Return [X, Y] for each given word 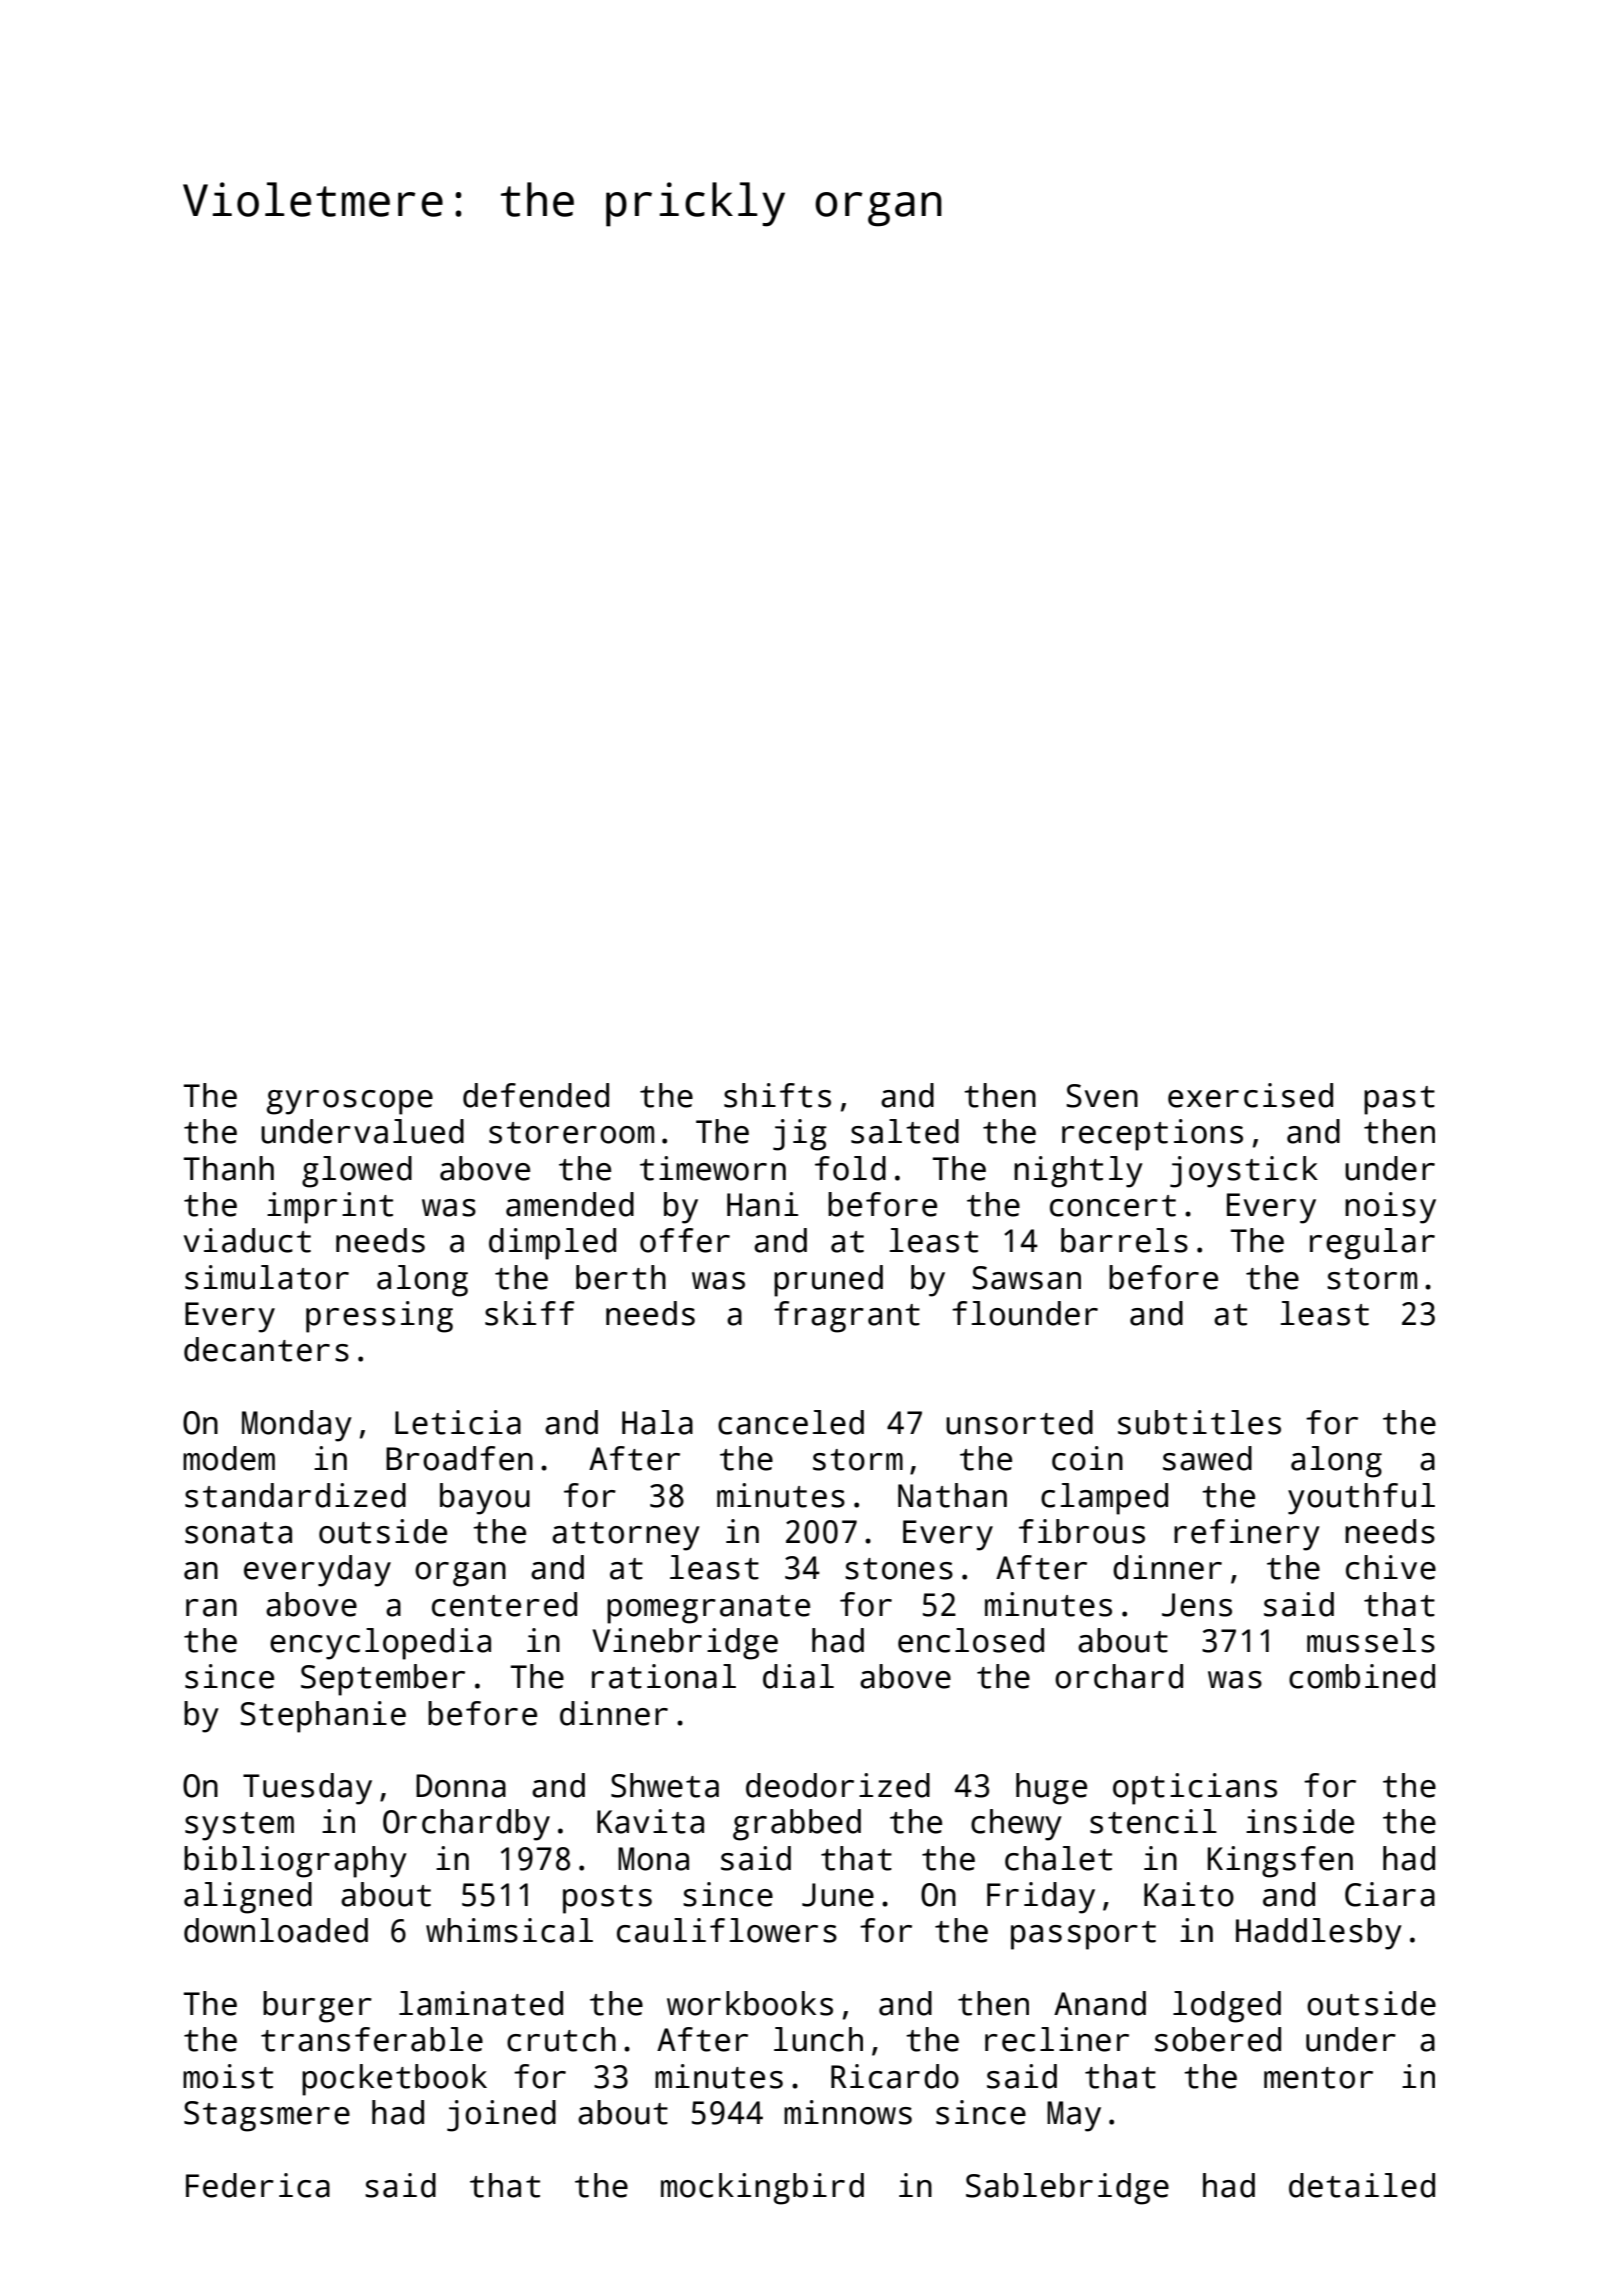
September [383, 1680]
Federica [258, 2185]
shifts [777, 1095]
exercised [1250, 1095]
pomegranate [708, 1609]
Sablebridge [1067, 2189]
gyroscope [350, 1102]
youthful [1361, 1499]
